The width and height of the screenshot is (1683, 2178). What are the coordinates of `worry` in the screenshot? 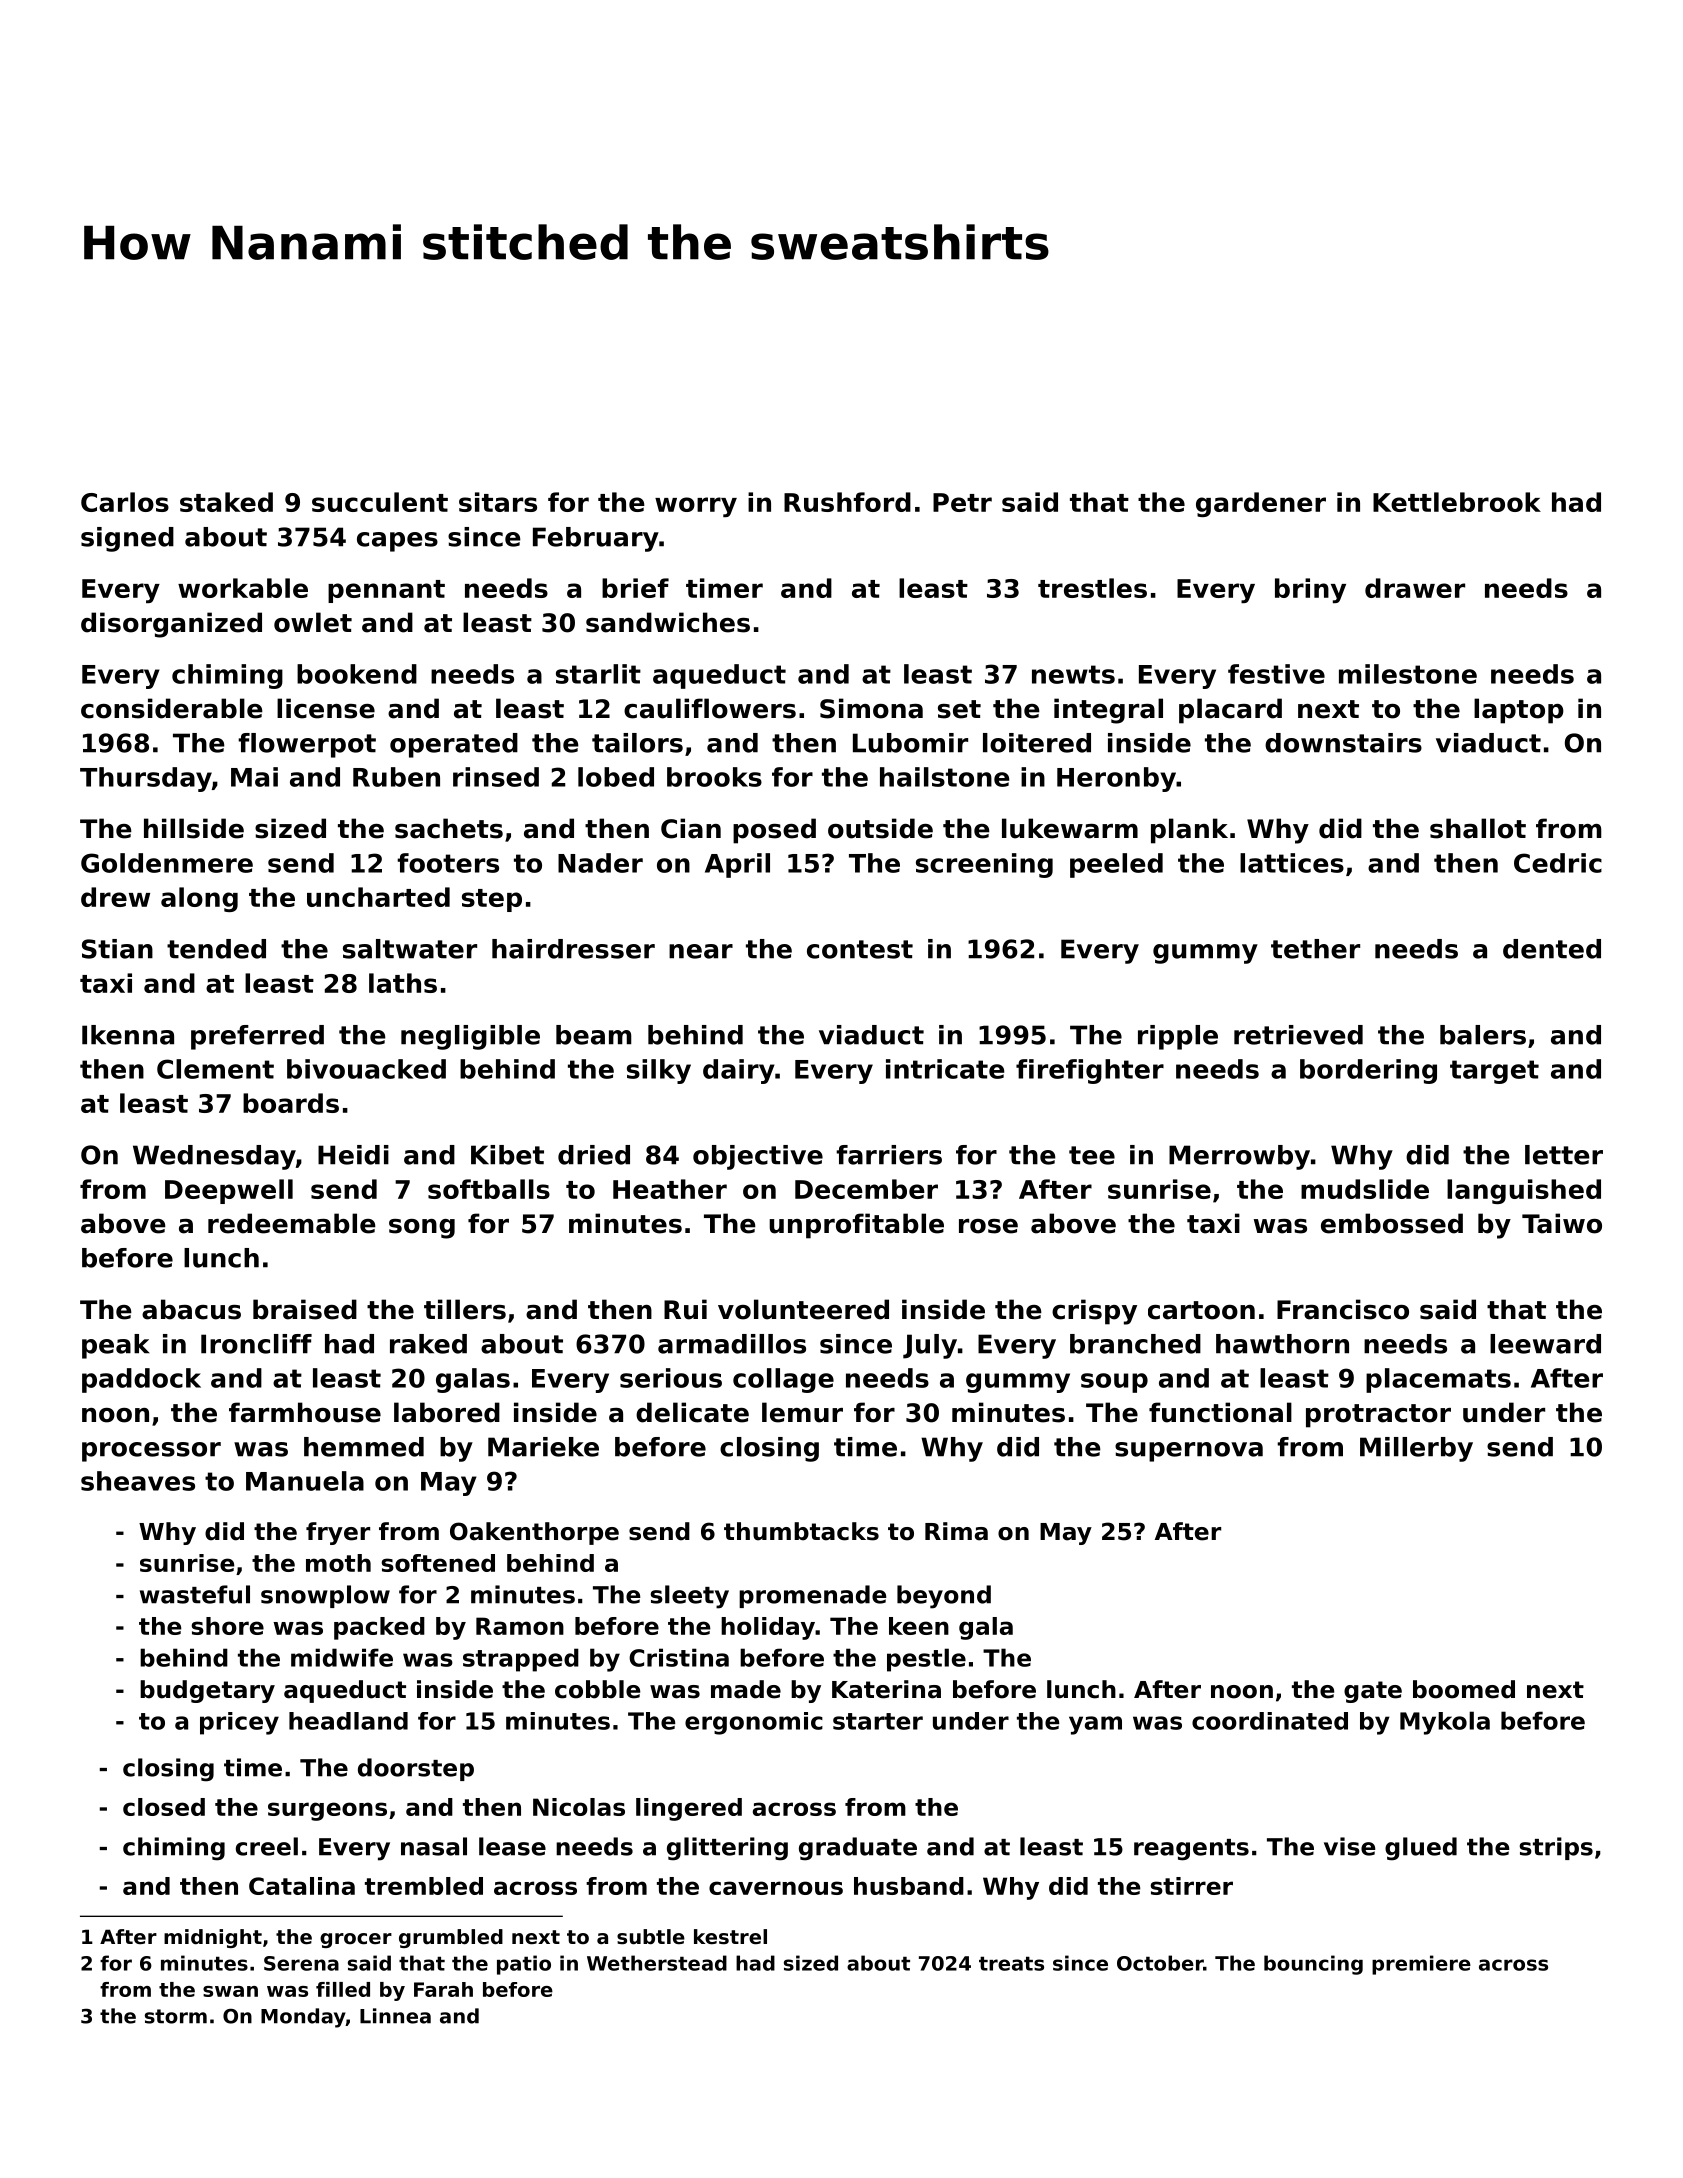 It's located at (696, 507).
